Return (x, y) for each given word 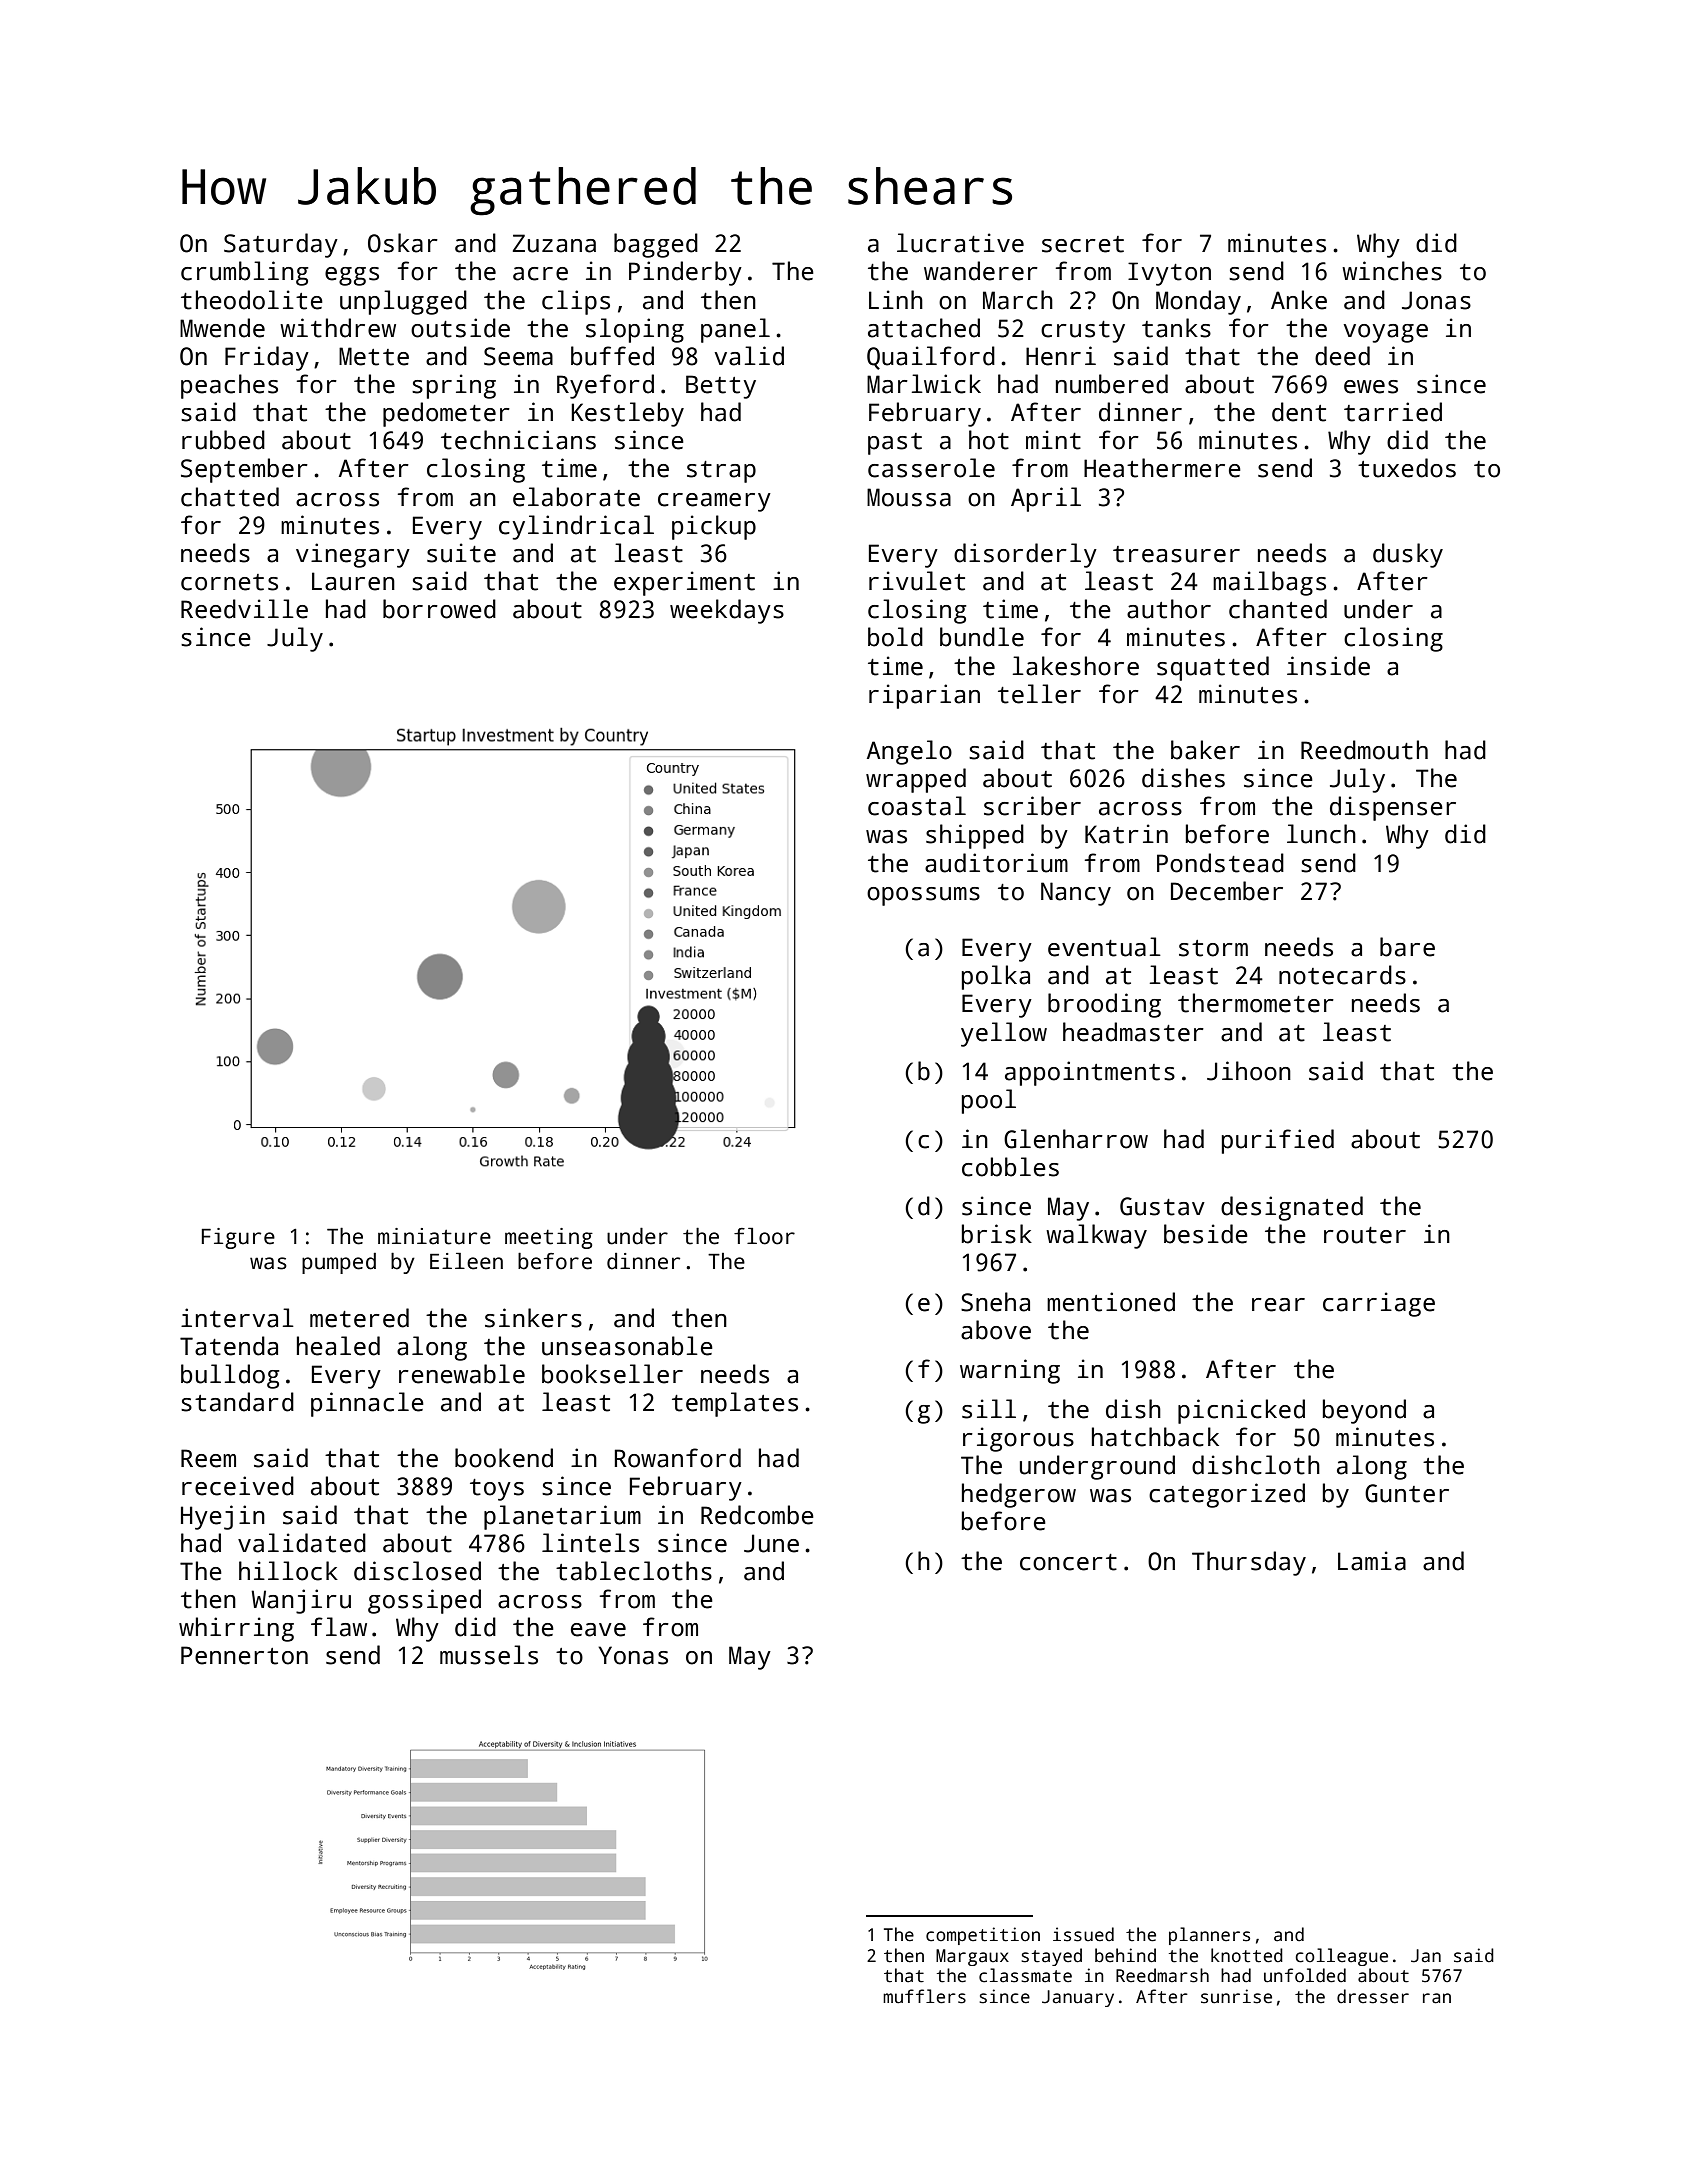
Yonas (633, 1655)
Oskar (403, 243)
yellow (1004, 1034)
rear (1278, 1305)
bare (1407, 947)
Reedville (244, 609)
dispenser (1393, 808)
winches (1392, 271)
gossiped (424, 1601)
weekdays (727, 611)
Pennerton (244, 1655)
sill (989, 1409)
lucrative (960, 243)
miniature (434, 1236)
